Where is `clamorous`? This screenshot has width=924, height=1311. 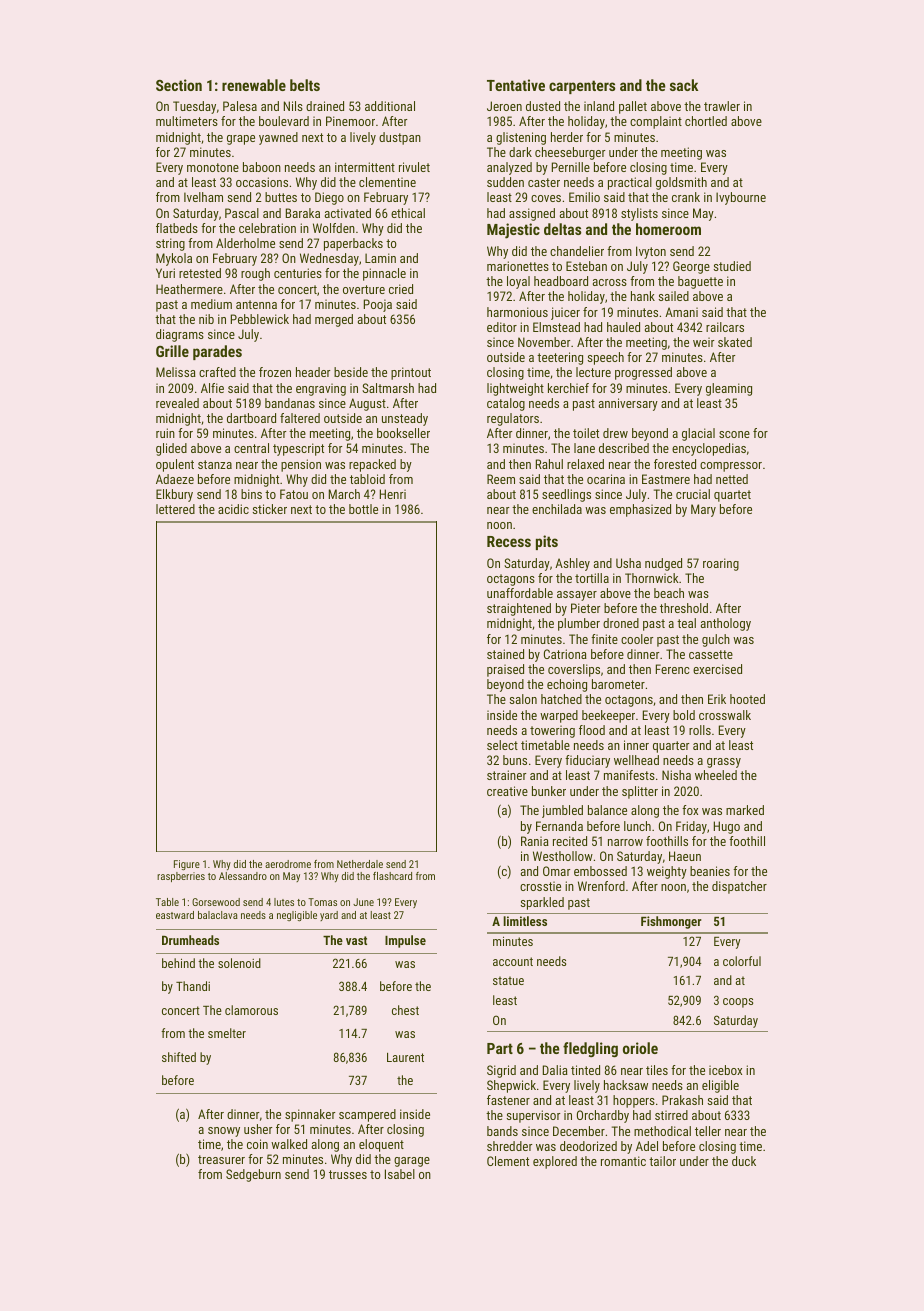
clamorous is located at coordinates (251, 1010).
